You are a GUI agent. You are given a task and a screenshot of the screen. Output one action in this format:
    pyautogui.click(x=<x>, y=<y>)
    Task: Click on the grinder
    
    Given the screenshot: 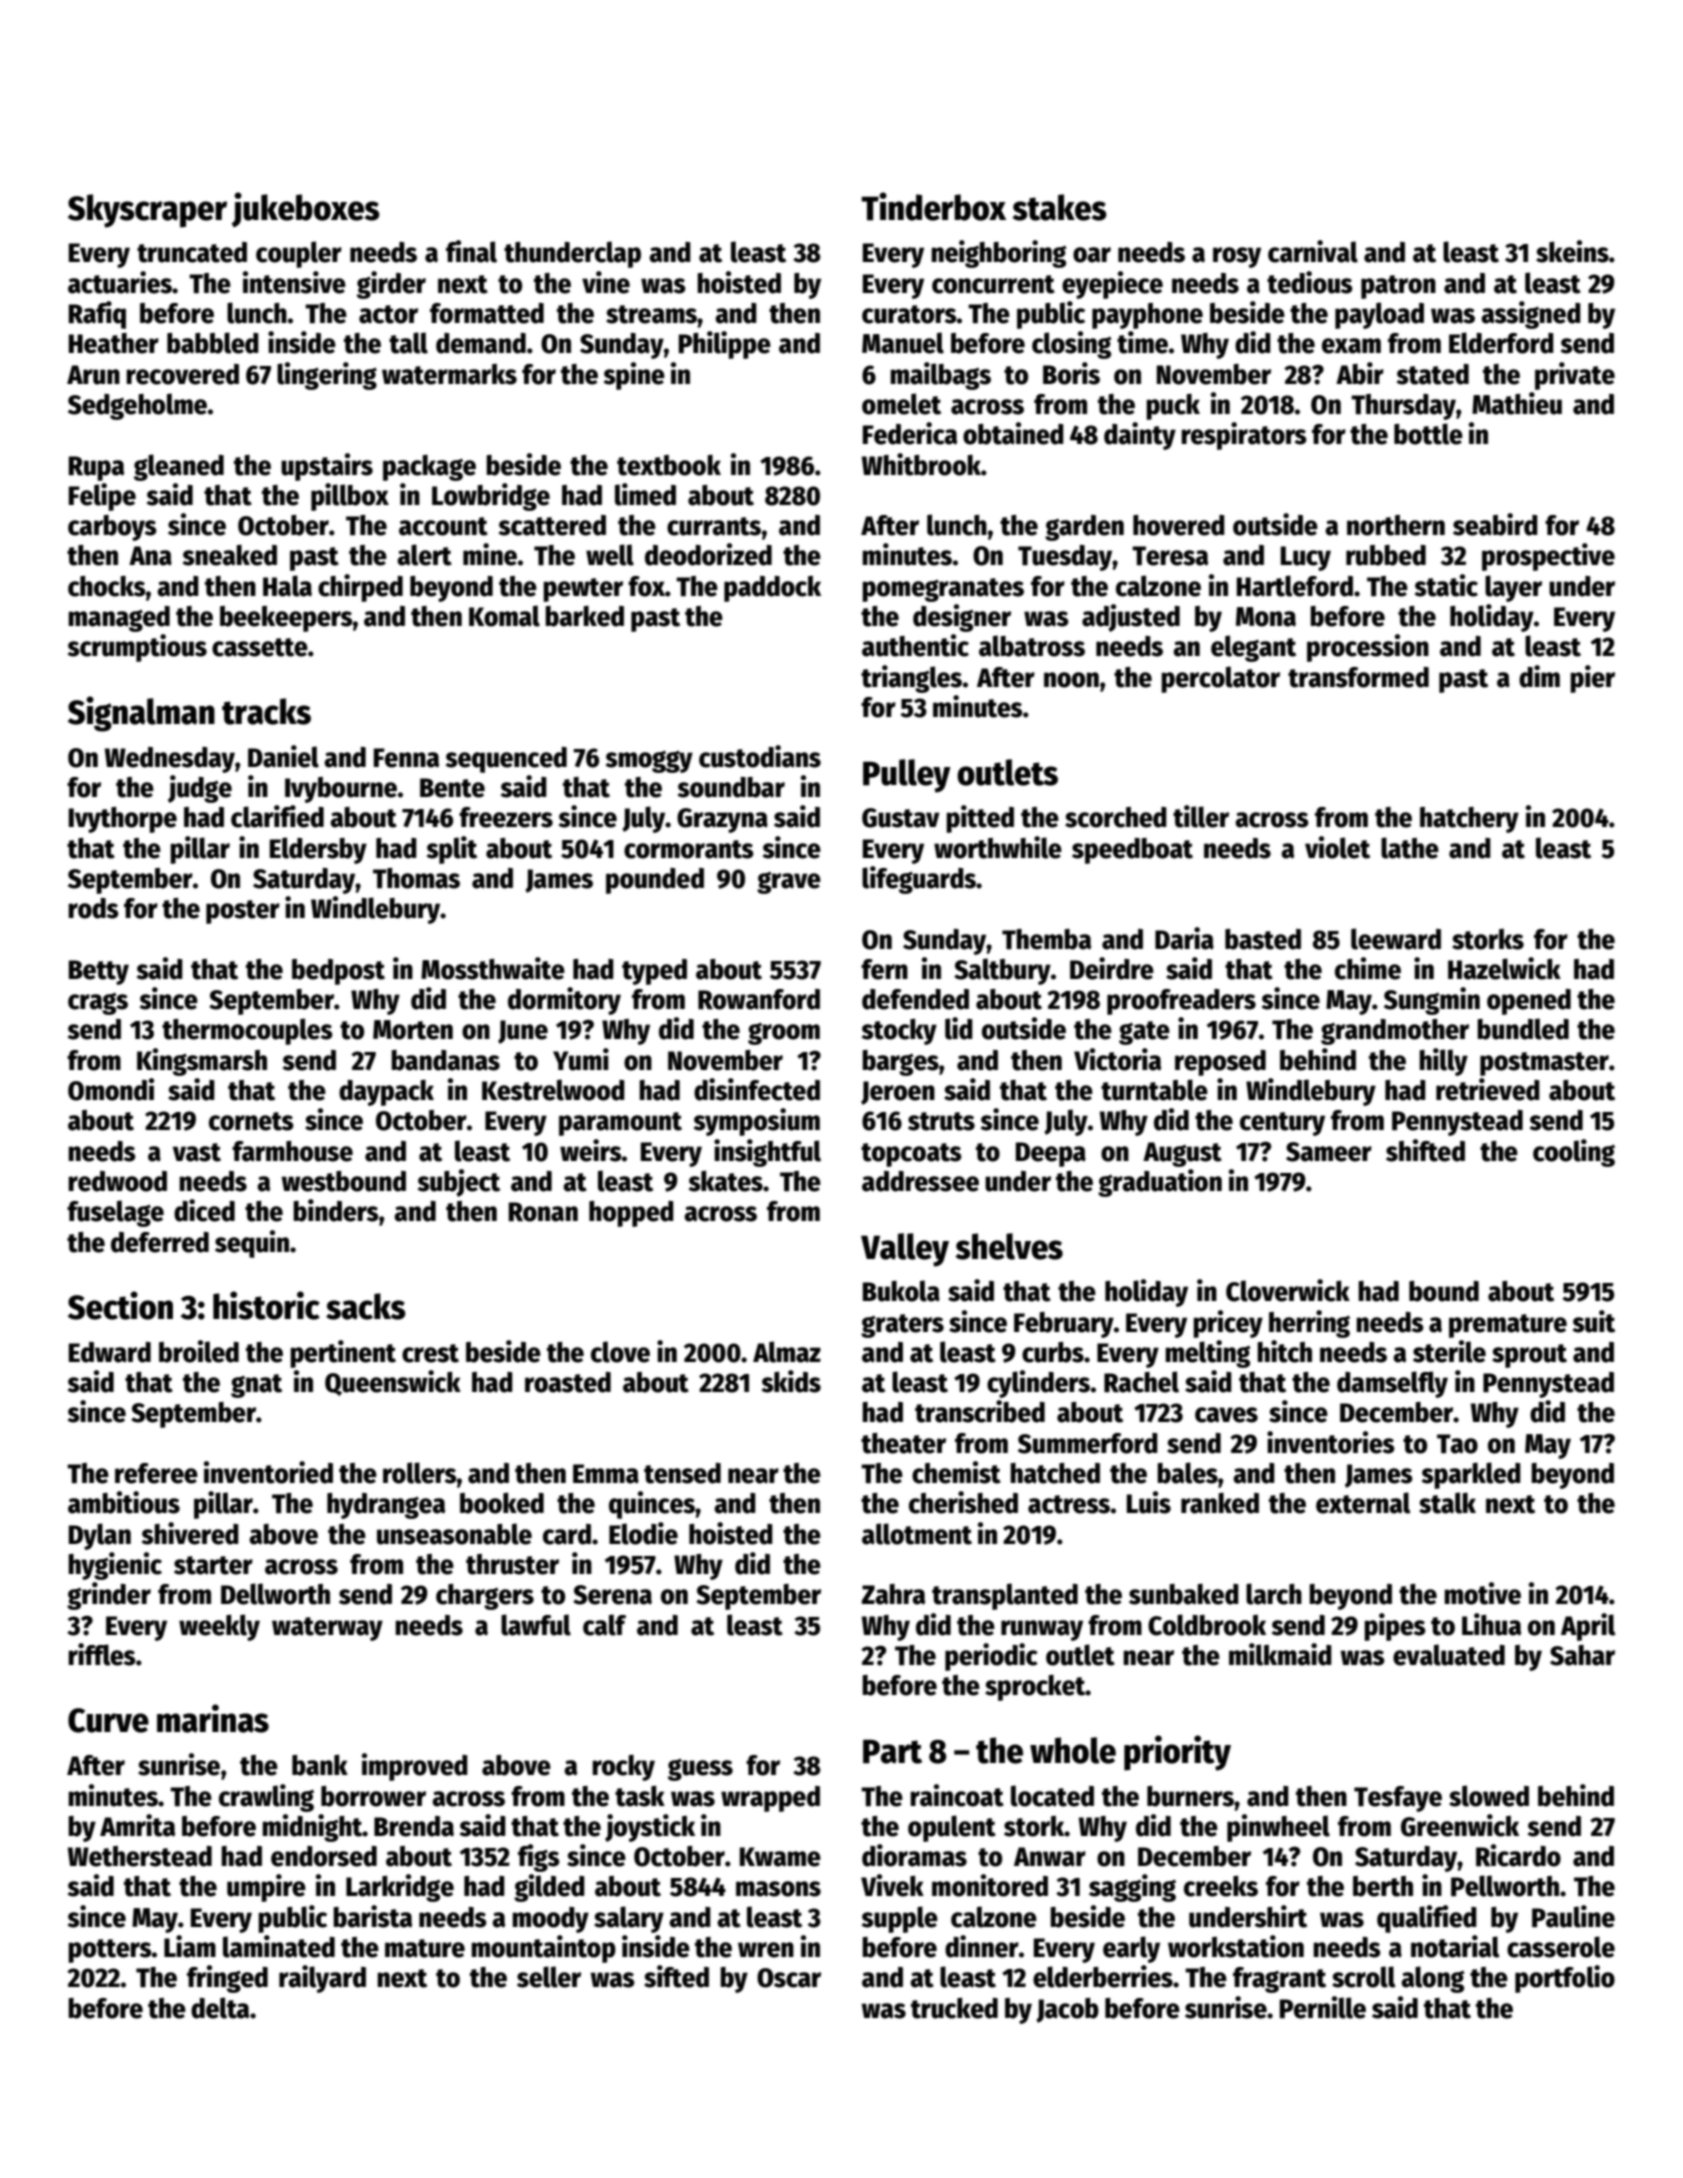 What is the action you would take?
    pyautogui.click(x=109, y=1596)
